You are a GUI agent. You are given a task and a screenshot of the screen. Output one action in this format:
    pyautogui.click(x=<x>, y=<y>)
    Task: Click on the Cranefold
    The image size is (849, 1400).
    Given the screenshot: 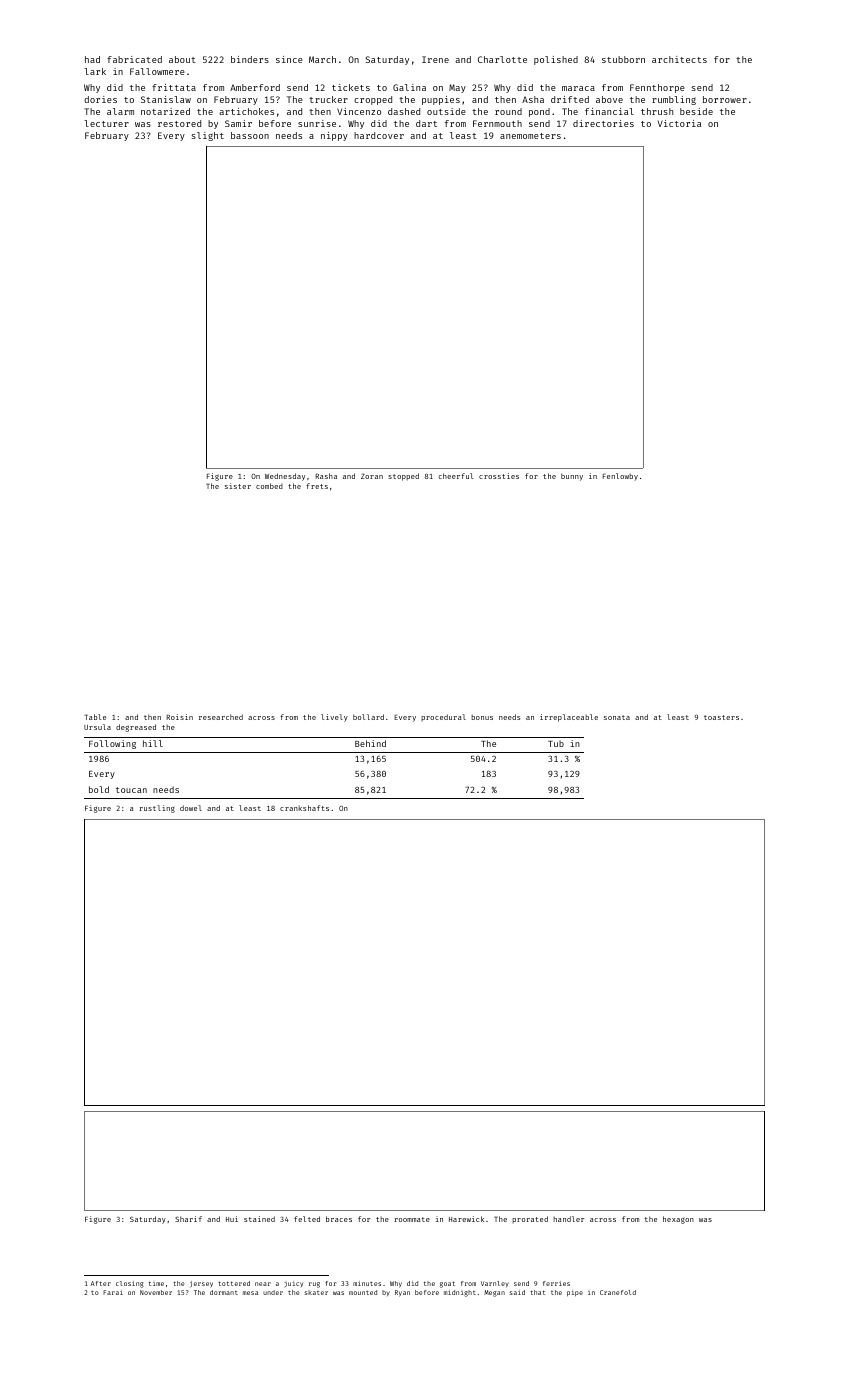 What is the action you would take?
    pyautogui.click(x=618, y=1292)
